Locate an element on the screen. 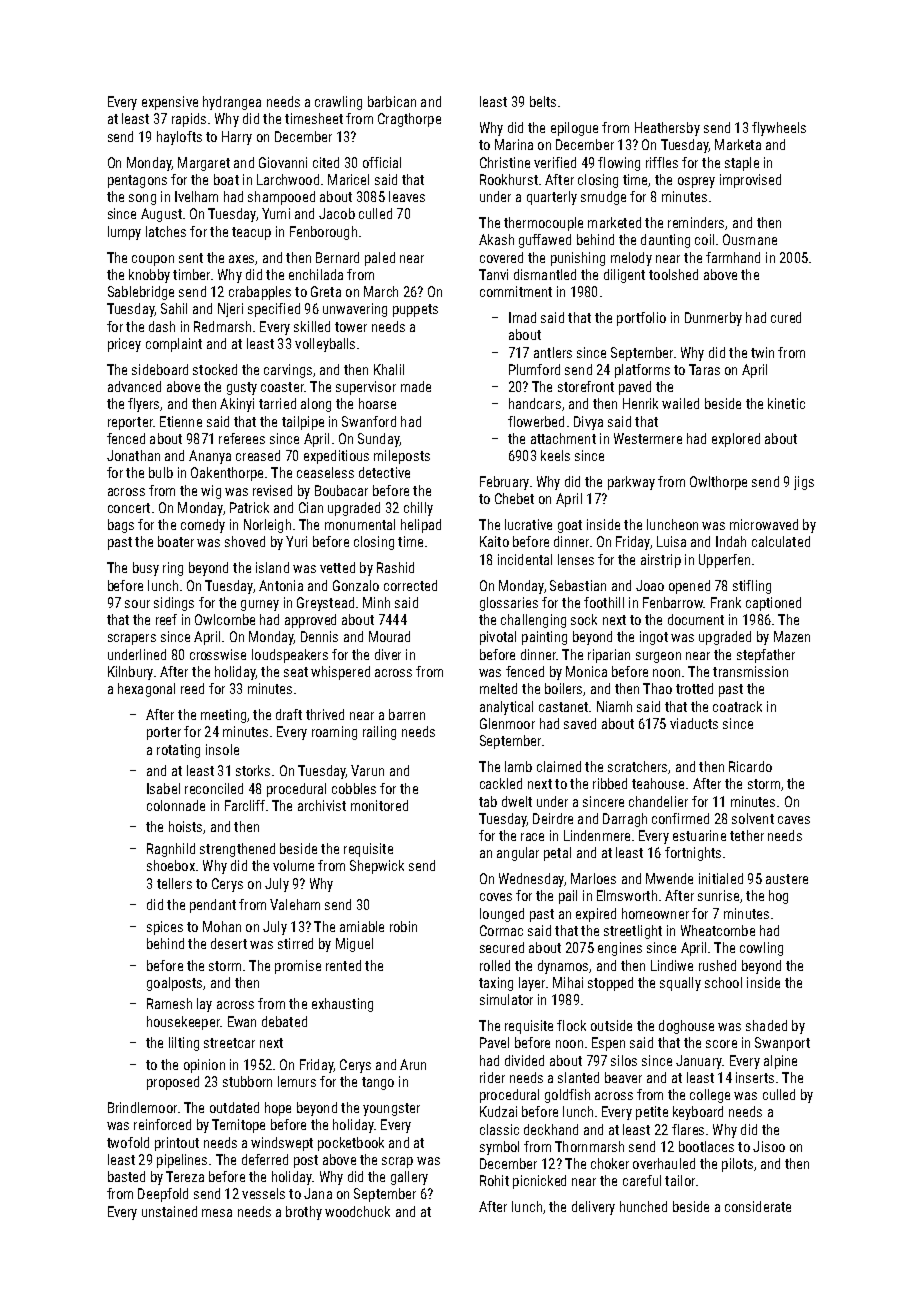  revised is located at coordinates (272, 490).
